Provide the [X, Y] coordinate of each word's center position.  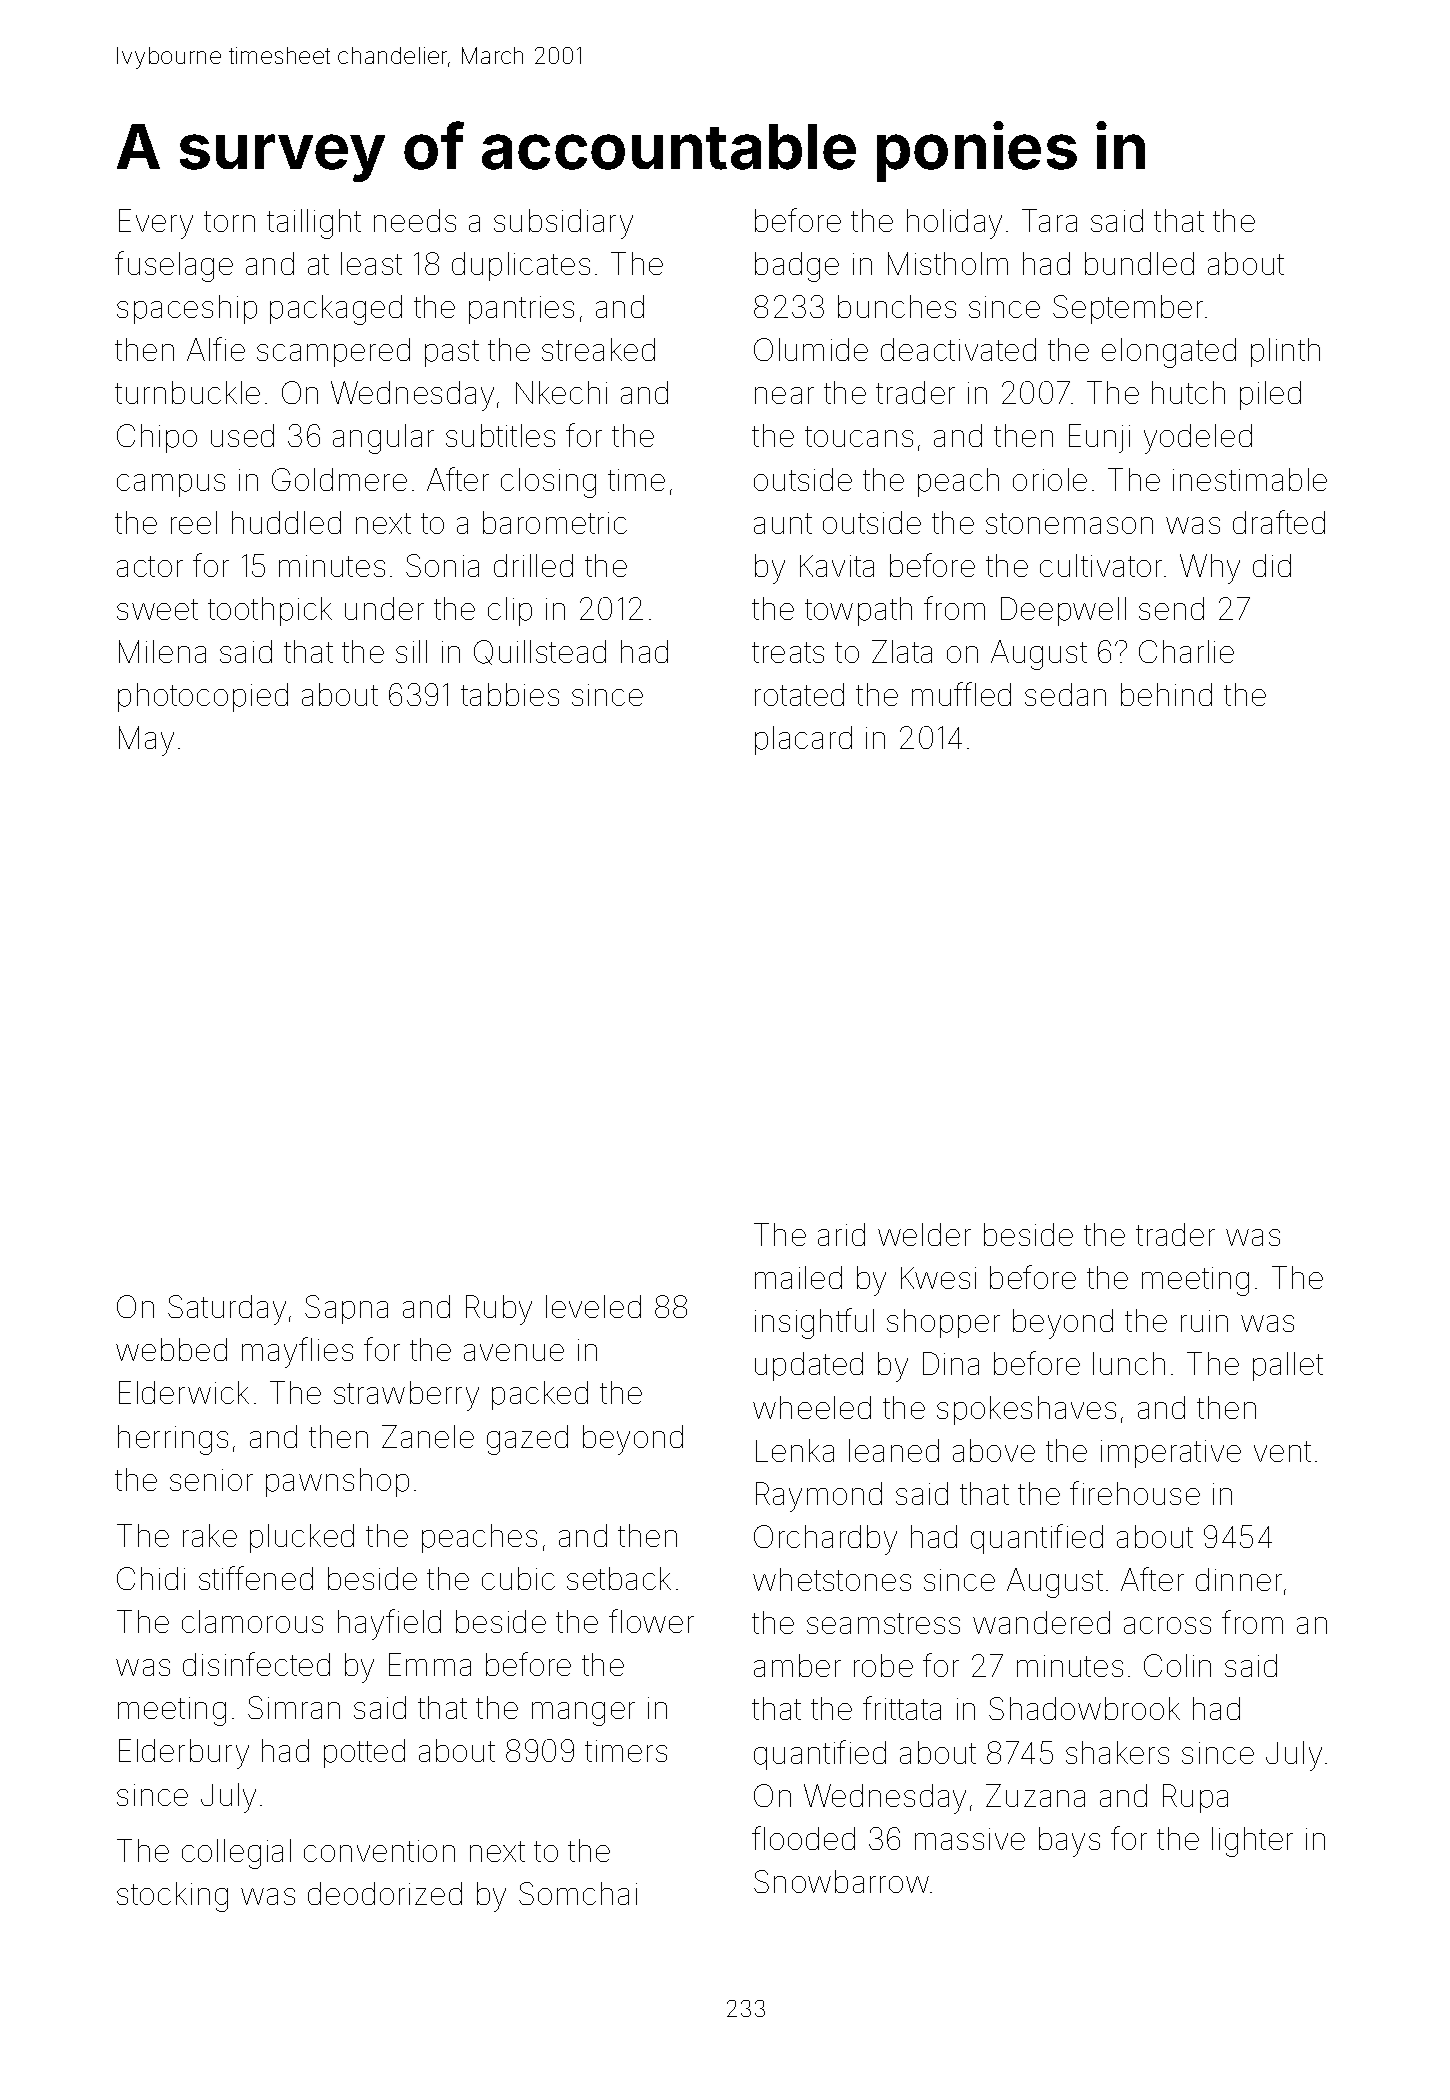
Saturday [227, 1310]
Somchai [578, 1893]
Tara [1049, 220]
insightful [814, 1323]
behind [1166, 694]
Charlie [1186, 651]
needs [415, 220]
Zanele [428, 1436]
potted [364, 1753]
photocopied [203, 697]
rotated [799, 694]
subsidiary [563, 224]
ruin [1204, 1321]
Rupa [1195, 1798]
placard [803, 740]
